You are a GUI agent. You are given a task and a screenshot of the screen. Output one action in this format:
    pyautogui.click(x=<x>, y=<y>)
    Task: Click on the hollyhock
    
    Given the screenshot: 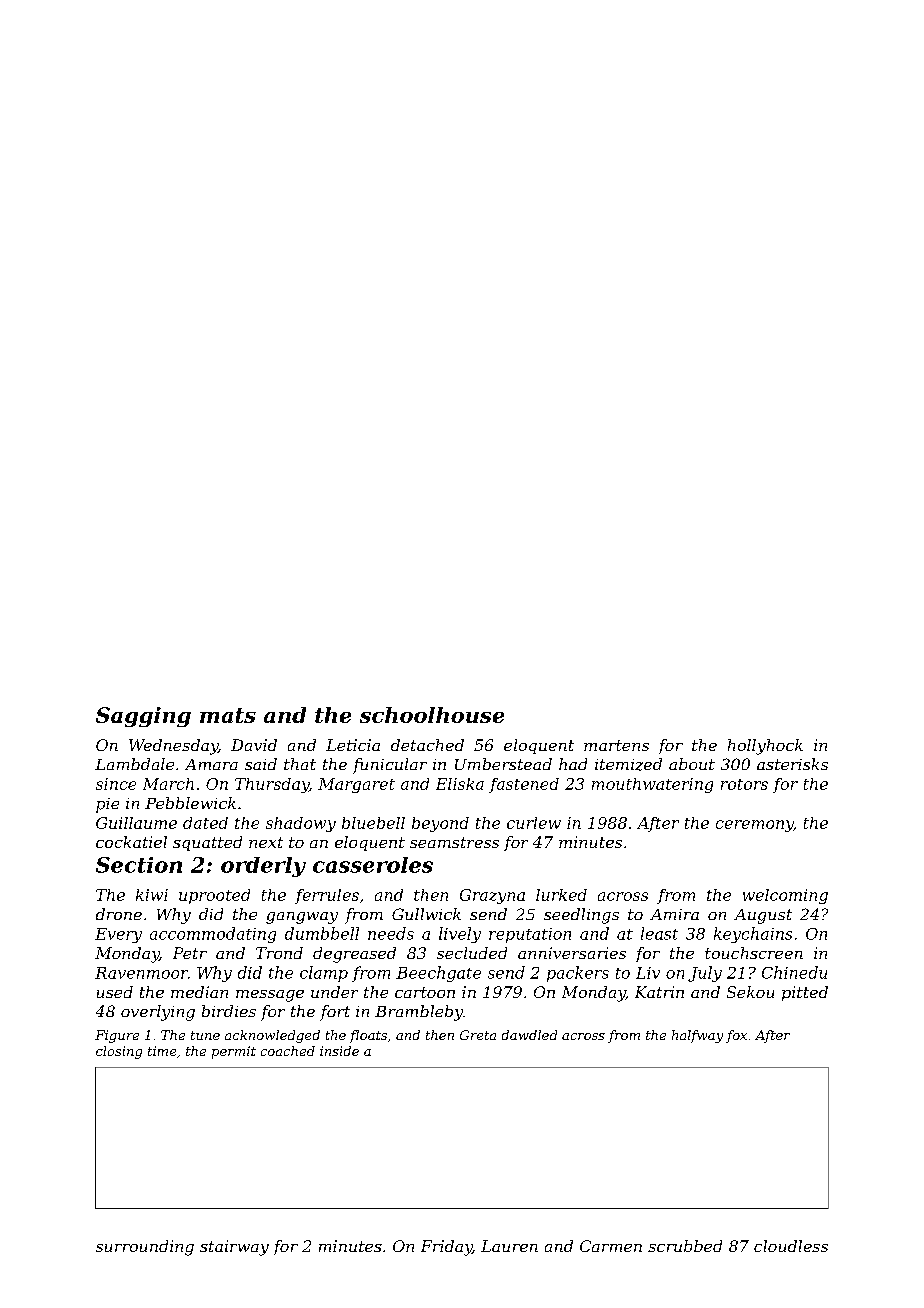 What is the action you would take?
    pyautogui.click(x=765, y=747)
